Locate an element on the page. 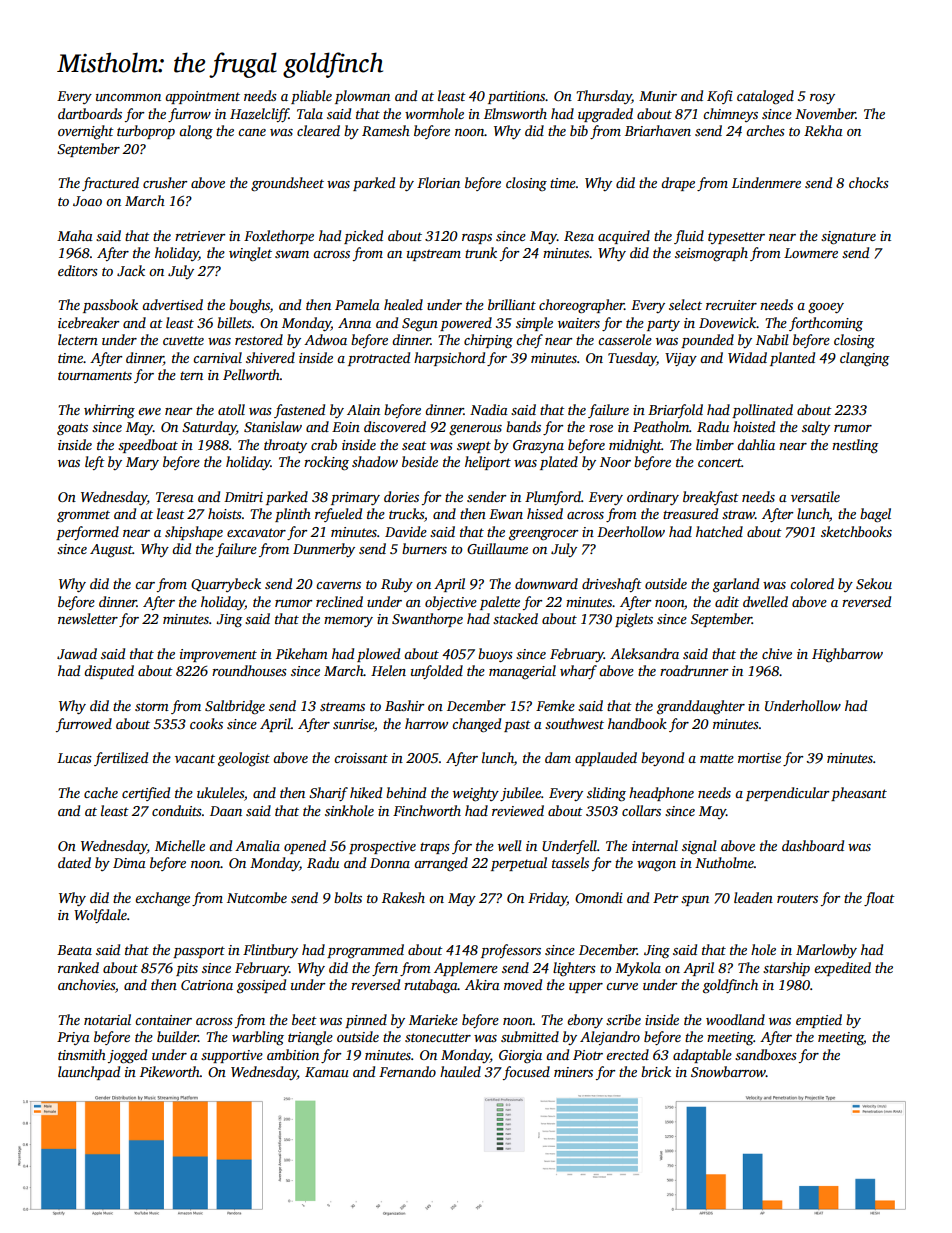  chocks is located at coordinates (869, 182).
